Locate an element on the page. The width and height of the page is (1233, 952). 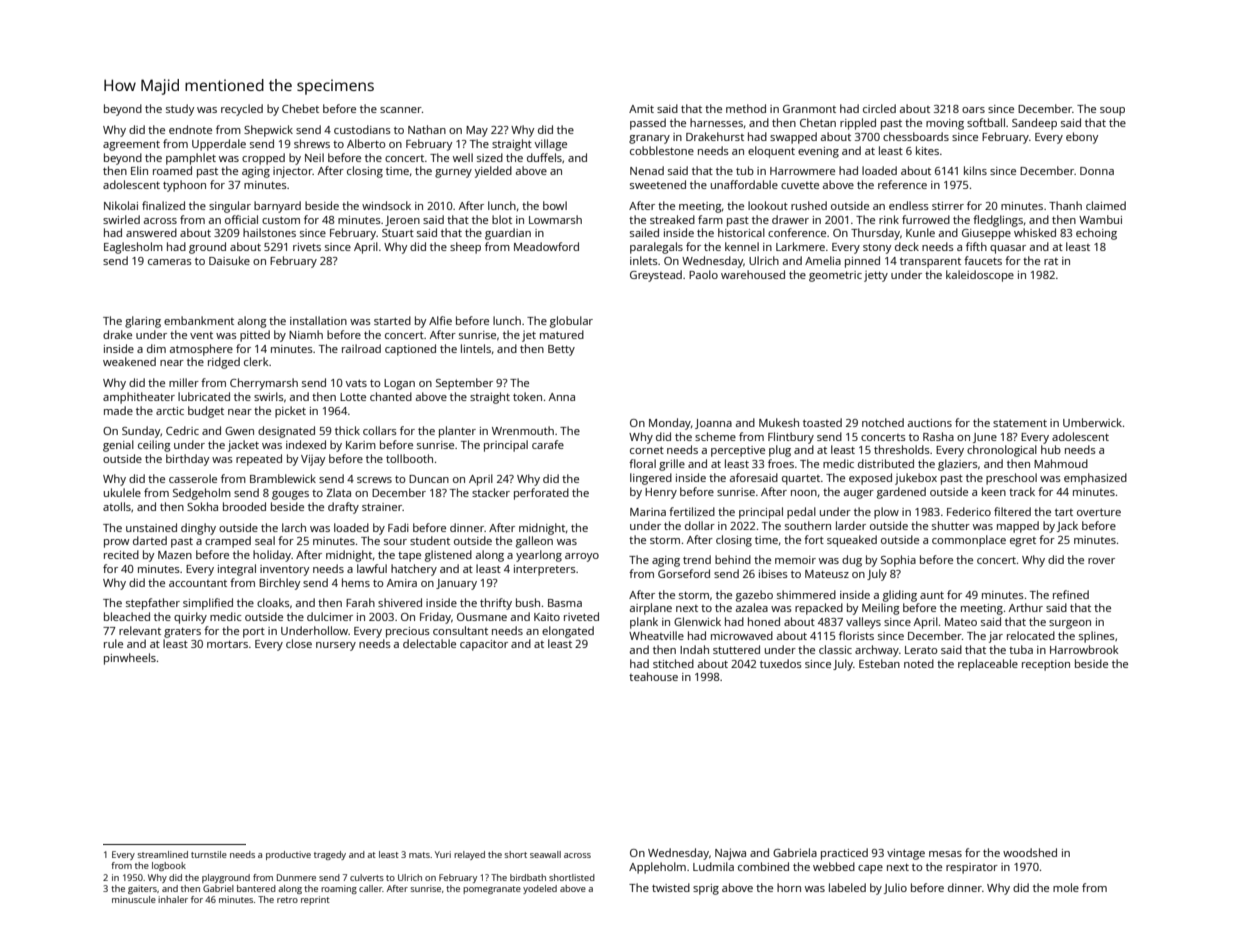
pinwheels is located at coordinates (130, 659).
